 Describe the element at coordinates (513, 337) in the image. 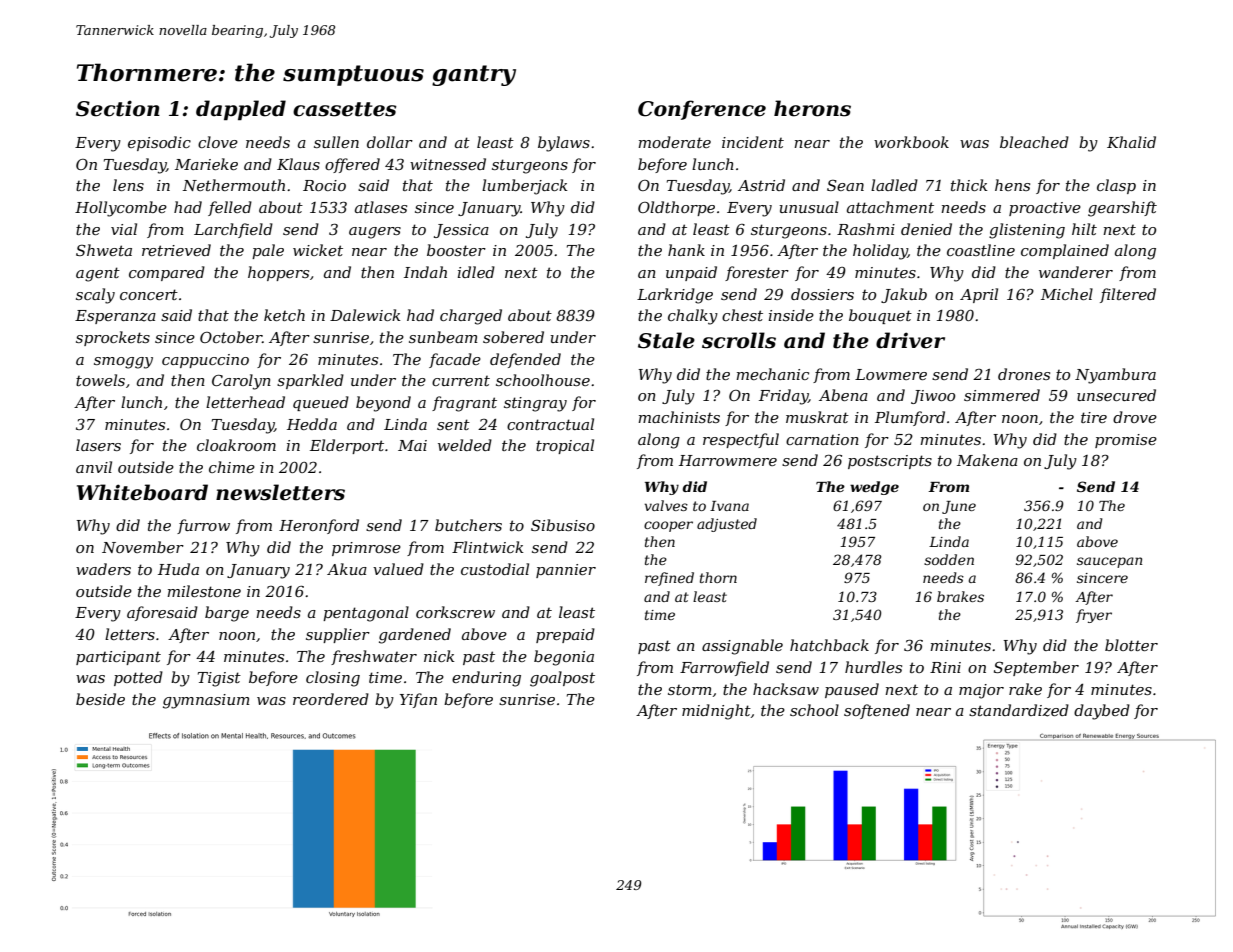

I see `sobered` at that location.
